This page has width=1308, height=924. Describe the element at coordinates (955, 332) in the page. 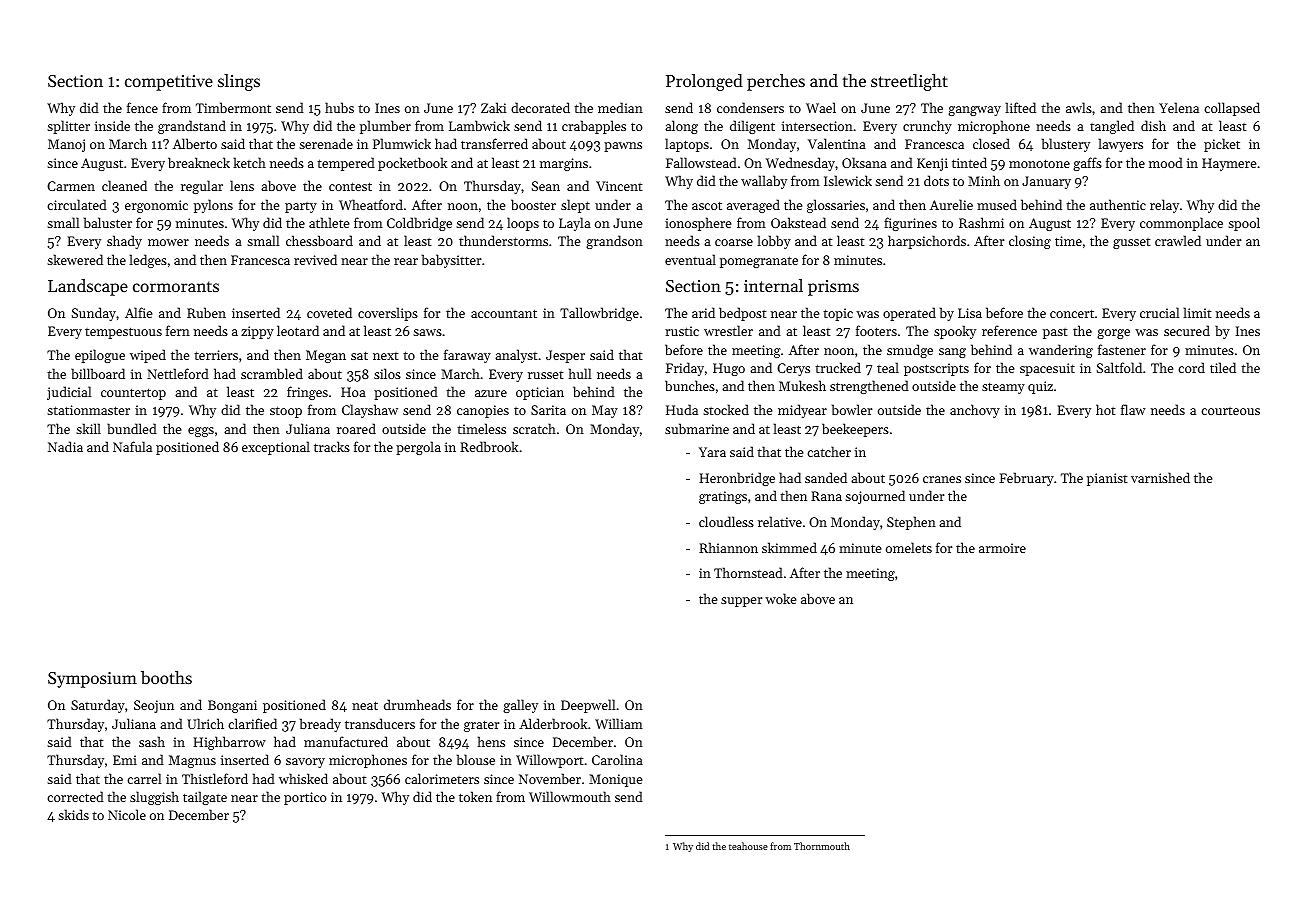

I see `spooky` at that location.
